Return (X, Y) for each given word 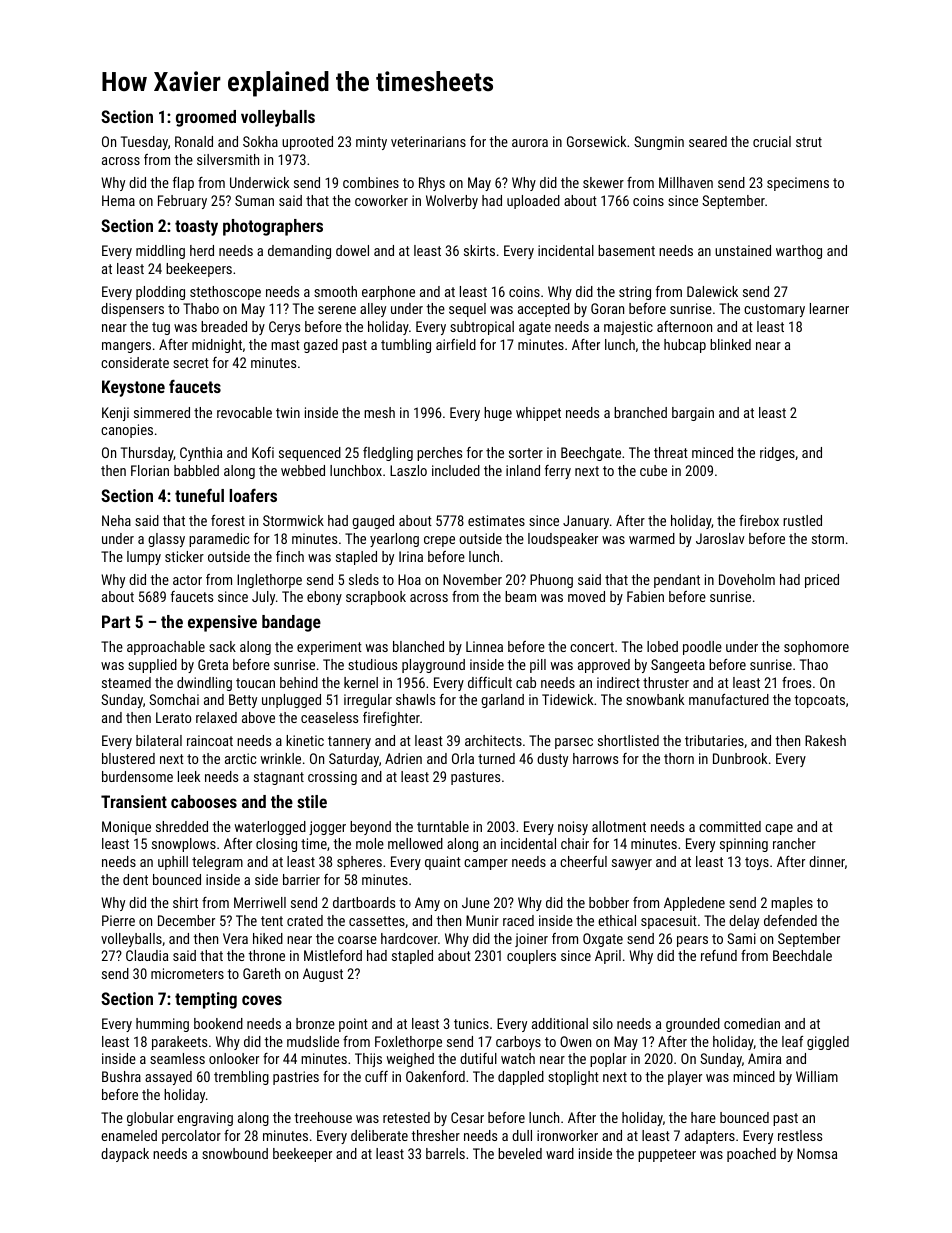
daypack (125, 1155)
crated (305, 920)
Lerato (173, 717)
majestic (628, 328)
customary (774, 310)
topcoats (819, 701)
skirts (479, 250)
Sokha (260, 141)
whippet (538, 414)
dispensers (132, 310)
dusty (552, 760)
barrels (445, 1153)
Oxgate (603, 940)
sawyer (632, 864)
